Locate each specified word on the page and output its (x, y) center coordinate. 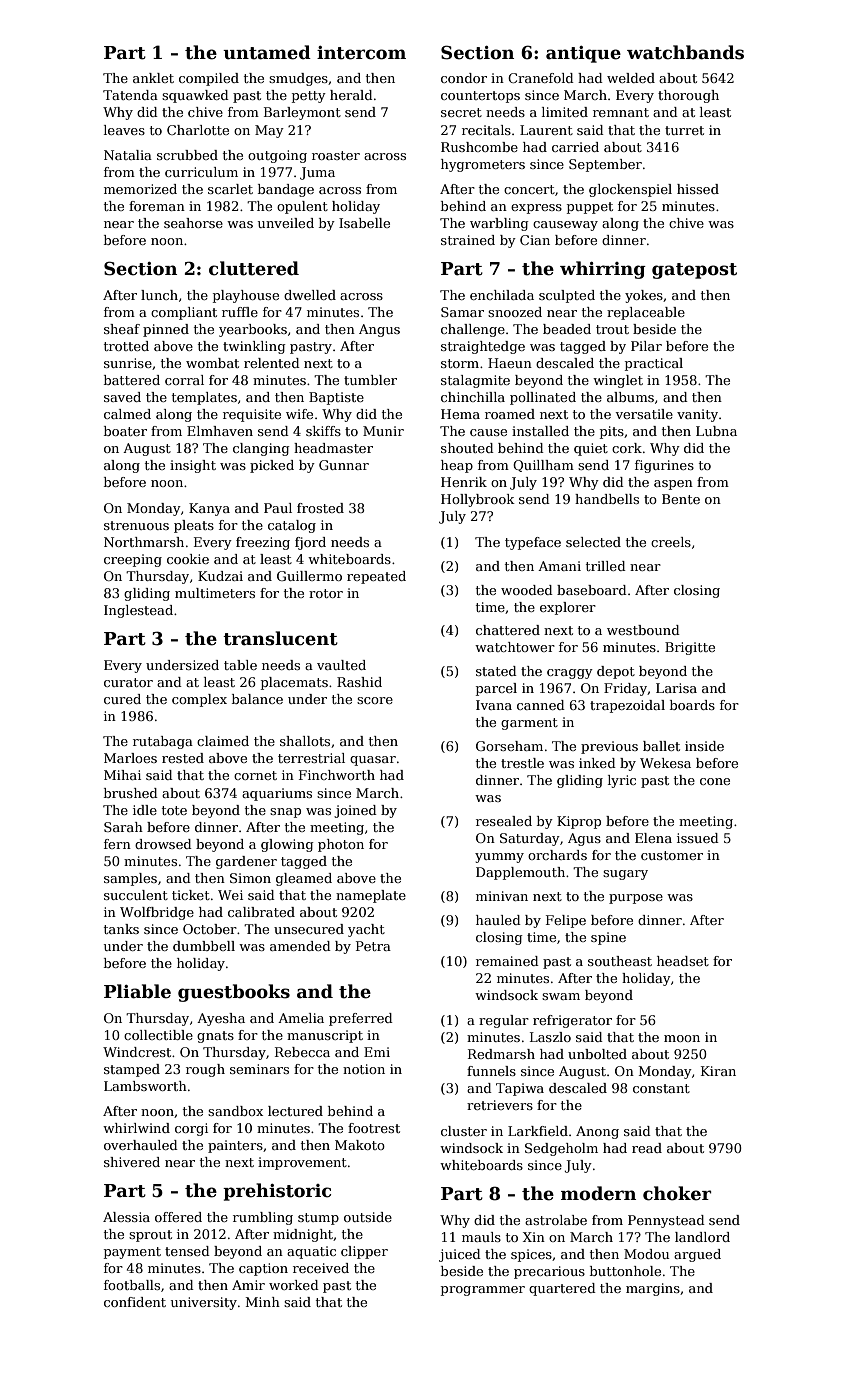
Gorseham (509, 746)
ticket (191, 895)
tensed (187, 1251)
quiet (591, 449)
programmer (483, 1291)
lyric (622, 781)
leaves (124, 130)
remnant (621, 112)
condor (464, 78)
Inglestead (138, 611)
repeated (376, 577)
